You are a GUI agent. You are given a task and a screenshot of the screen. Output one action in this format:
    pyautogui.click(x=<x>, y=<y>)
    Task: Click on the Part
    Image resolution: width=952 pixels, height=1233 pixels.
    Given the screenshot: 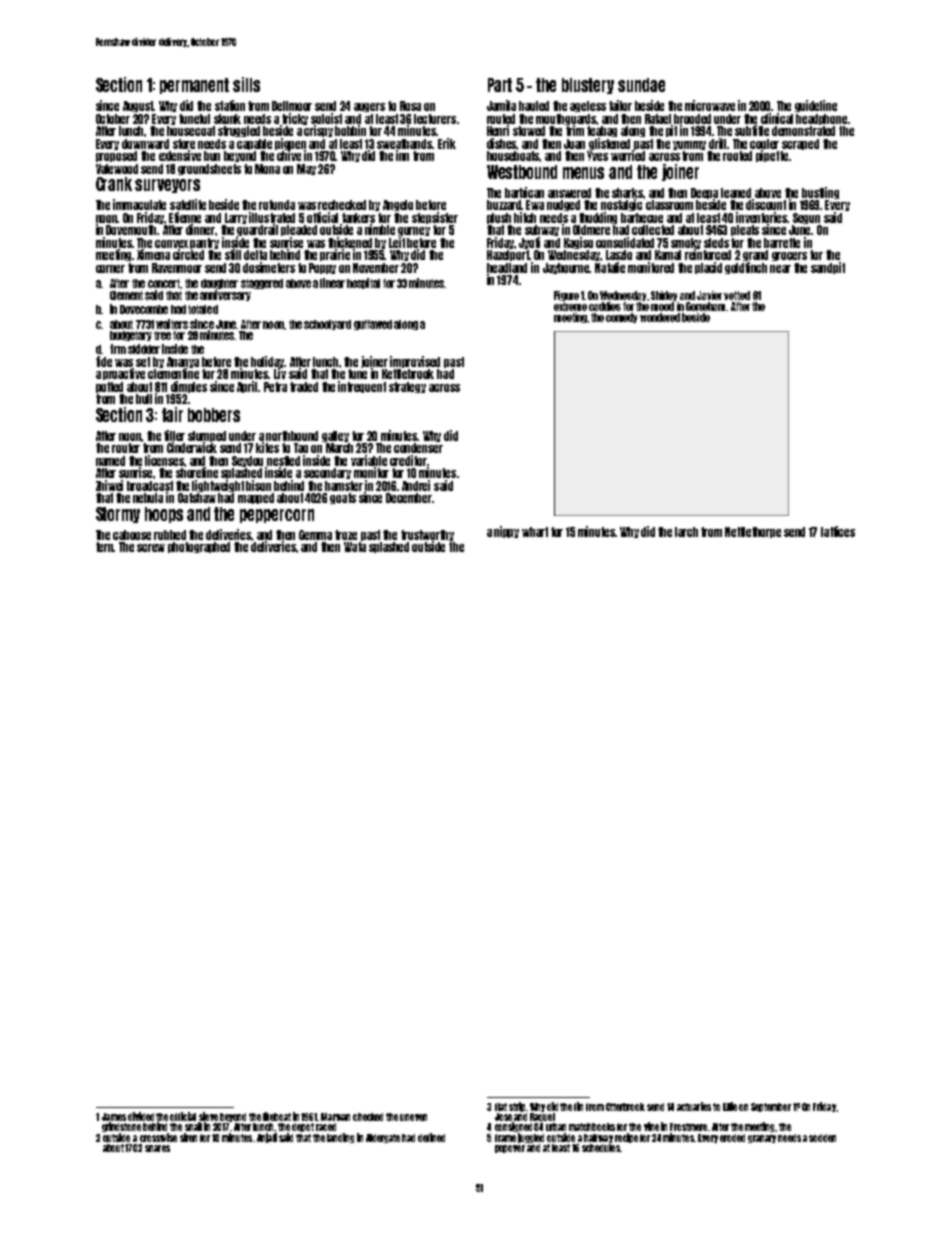 What is the action you would take?
    pyautogui.click(x=500, y=85)
